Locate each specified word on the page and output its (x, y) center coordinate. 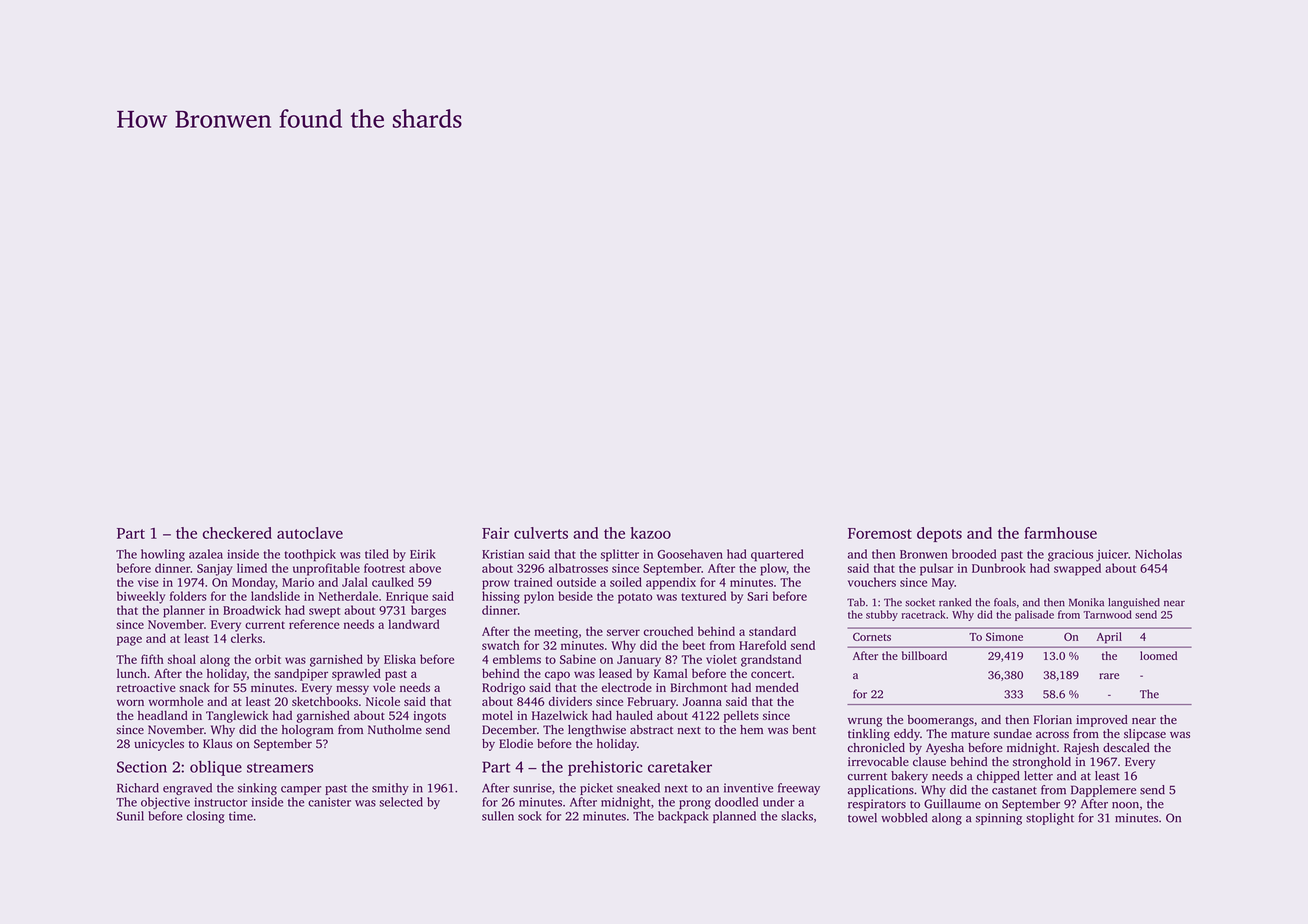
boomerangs (941, 721)
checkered (237, 533)
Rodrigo (503, 689)
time (241, 816)
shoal (182, 659)
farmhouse (1060, 533)
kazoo (651, 533)
